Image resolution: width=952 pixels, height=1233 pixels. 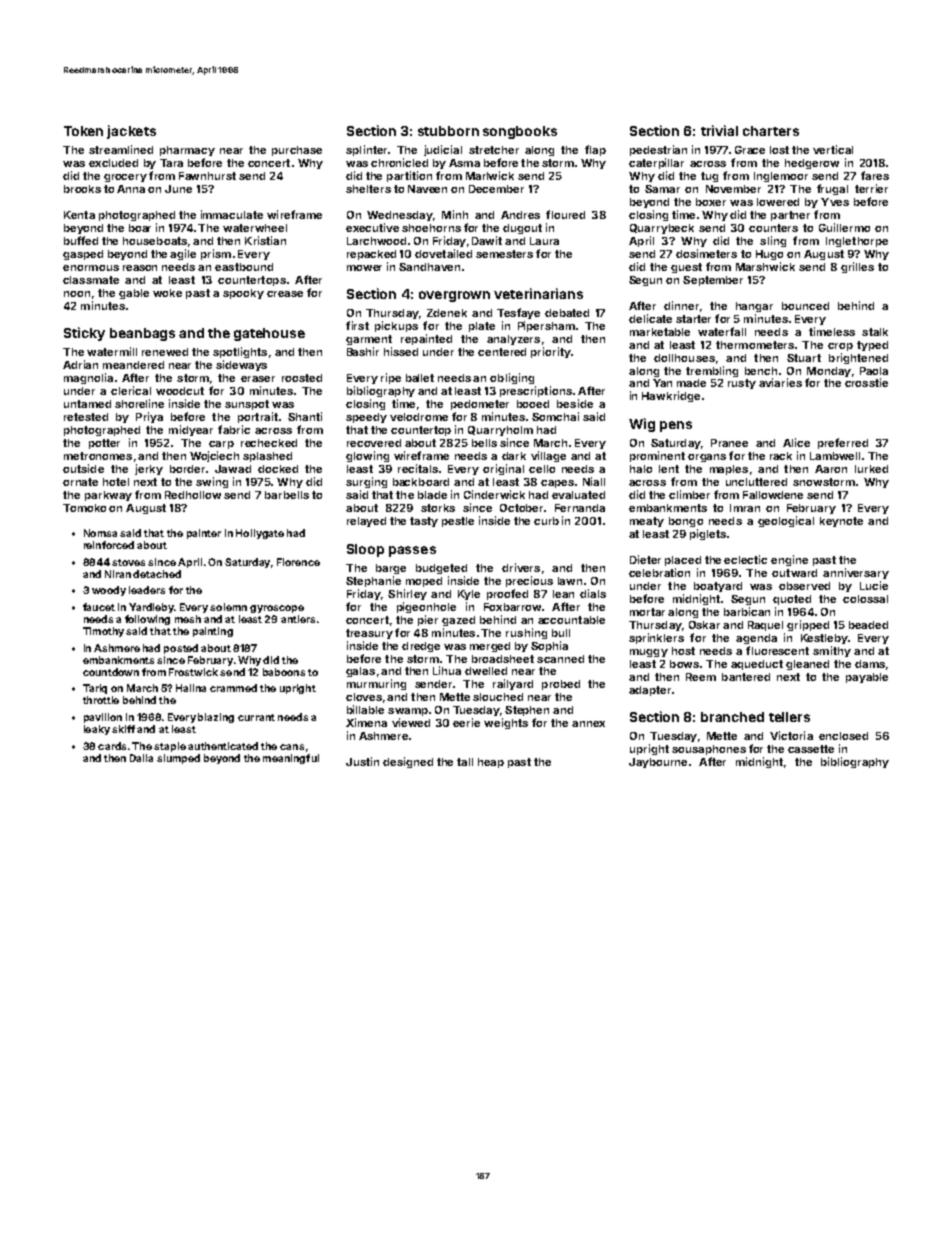 I want to click on stubborn, so click(x=448, y=131).
